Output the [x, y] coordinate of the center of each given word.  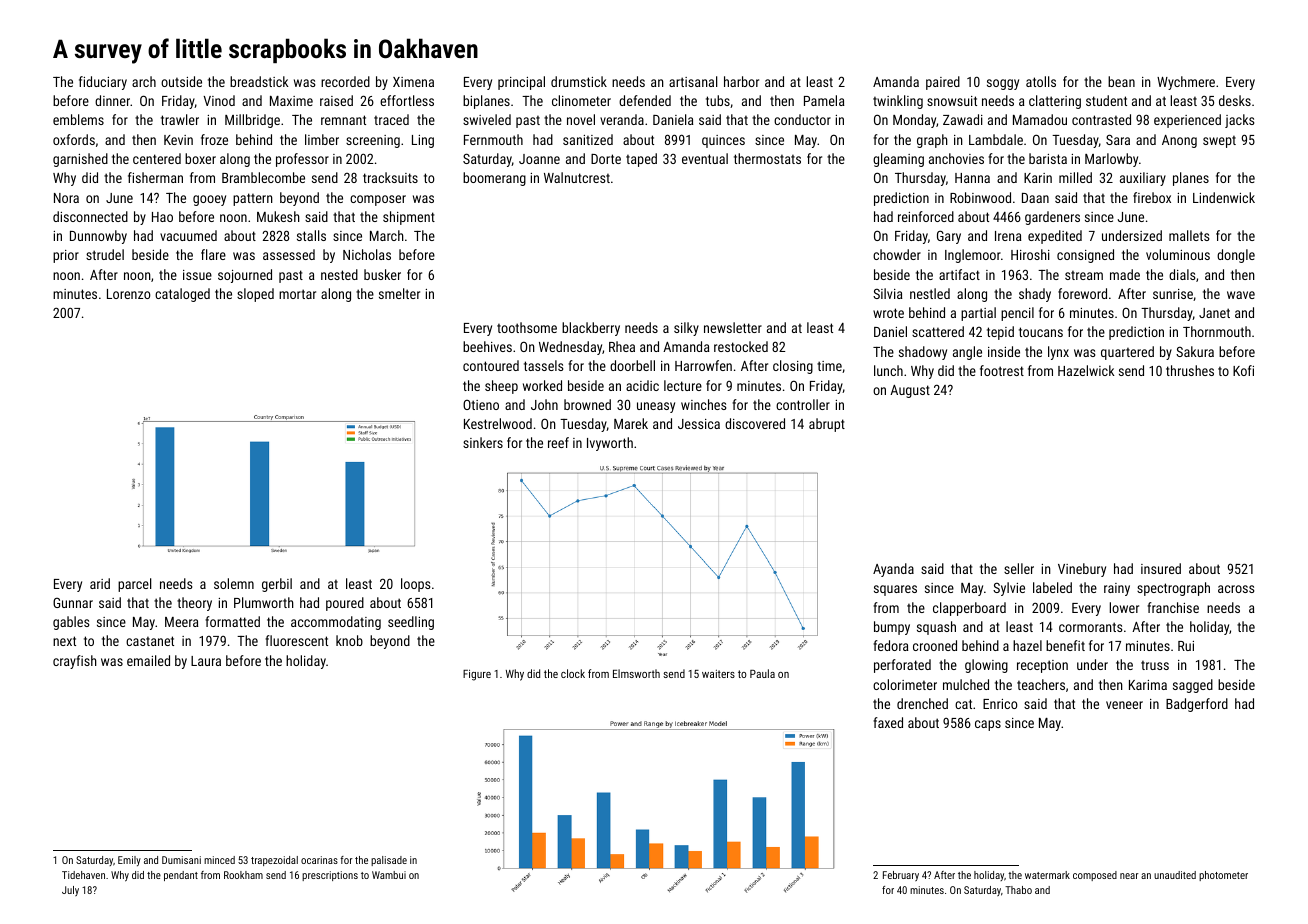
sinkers [483, 442]
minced [219, 860]
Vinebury [1082, 570]
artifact [959, 274]
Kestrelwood [498, 423]
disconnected [90, 216]
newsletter [733, 327]
